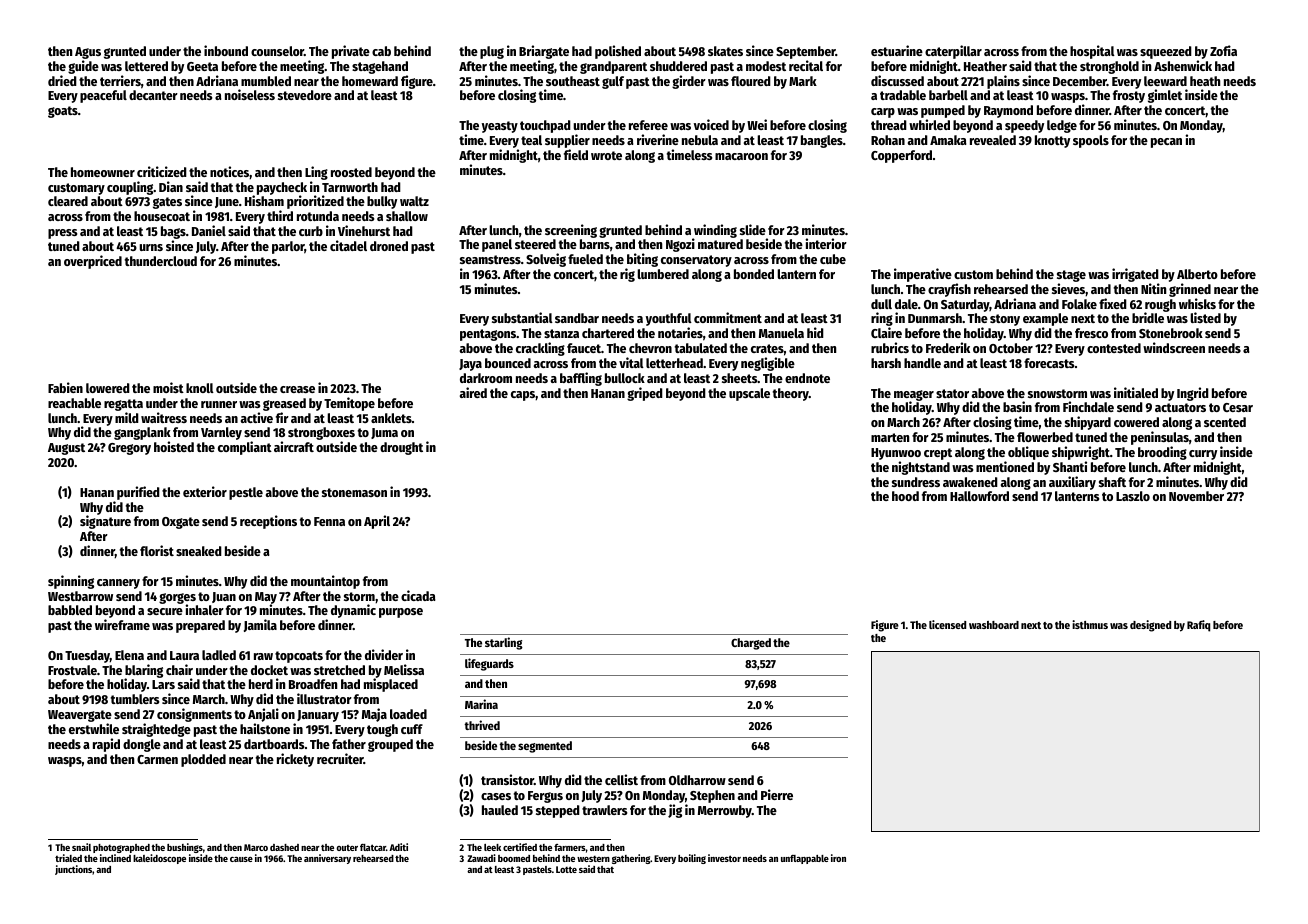  I want to click on cellist, so click(621, 779).
